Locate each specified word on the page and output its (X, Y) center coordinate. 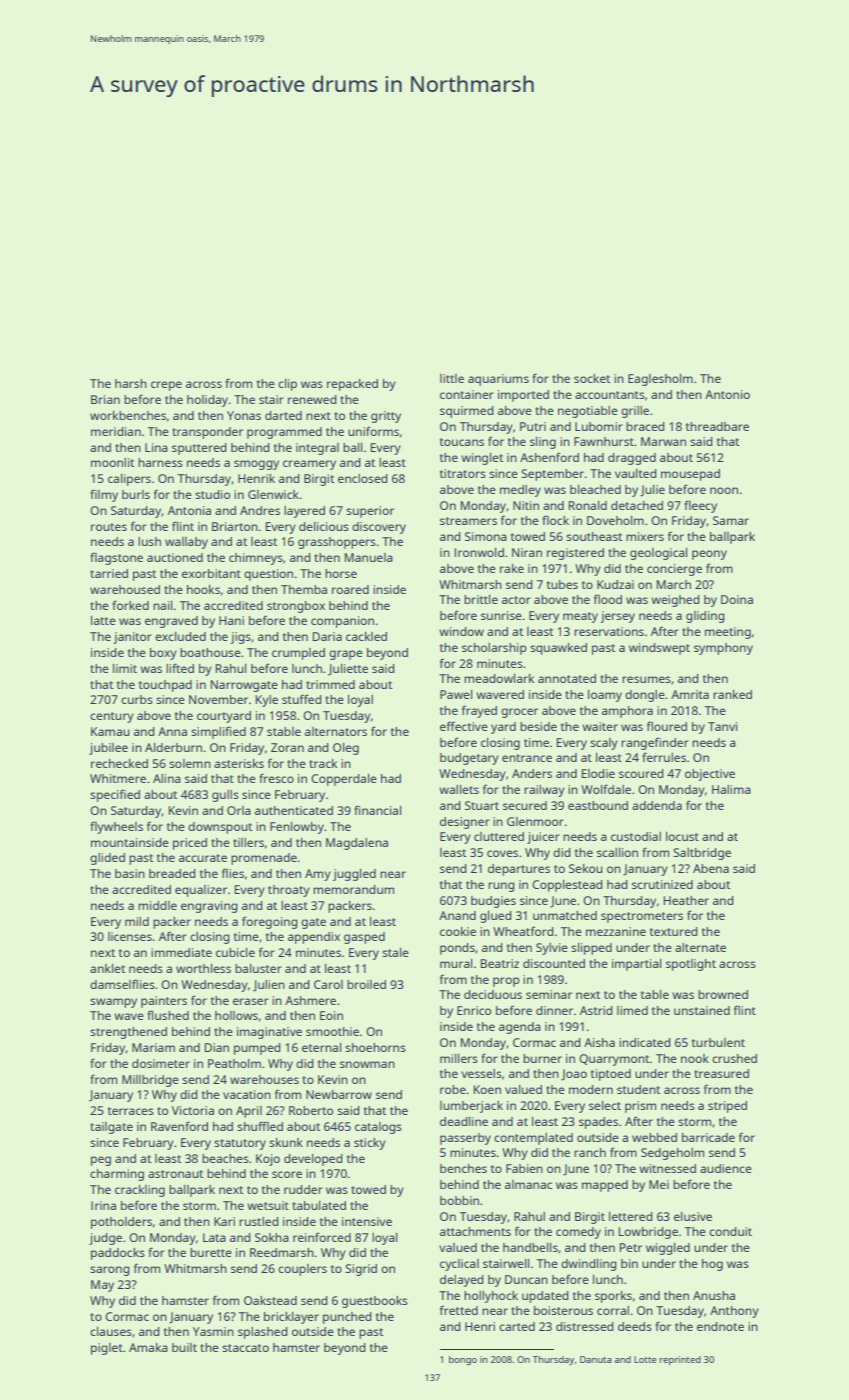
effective (464, 726)
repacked (352, 385)
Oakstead (270, 1300)
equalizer (201, 891)
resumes (646, 679)
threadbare (717, 426)
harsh (131, 383)
